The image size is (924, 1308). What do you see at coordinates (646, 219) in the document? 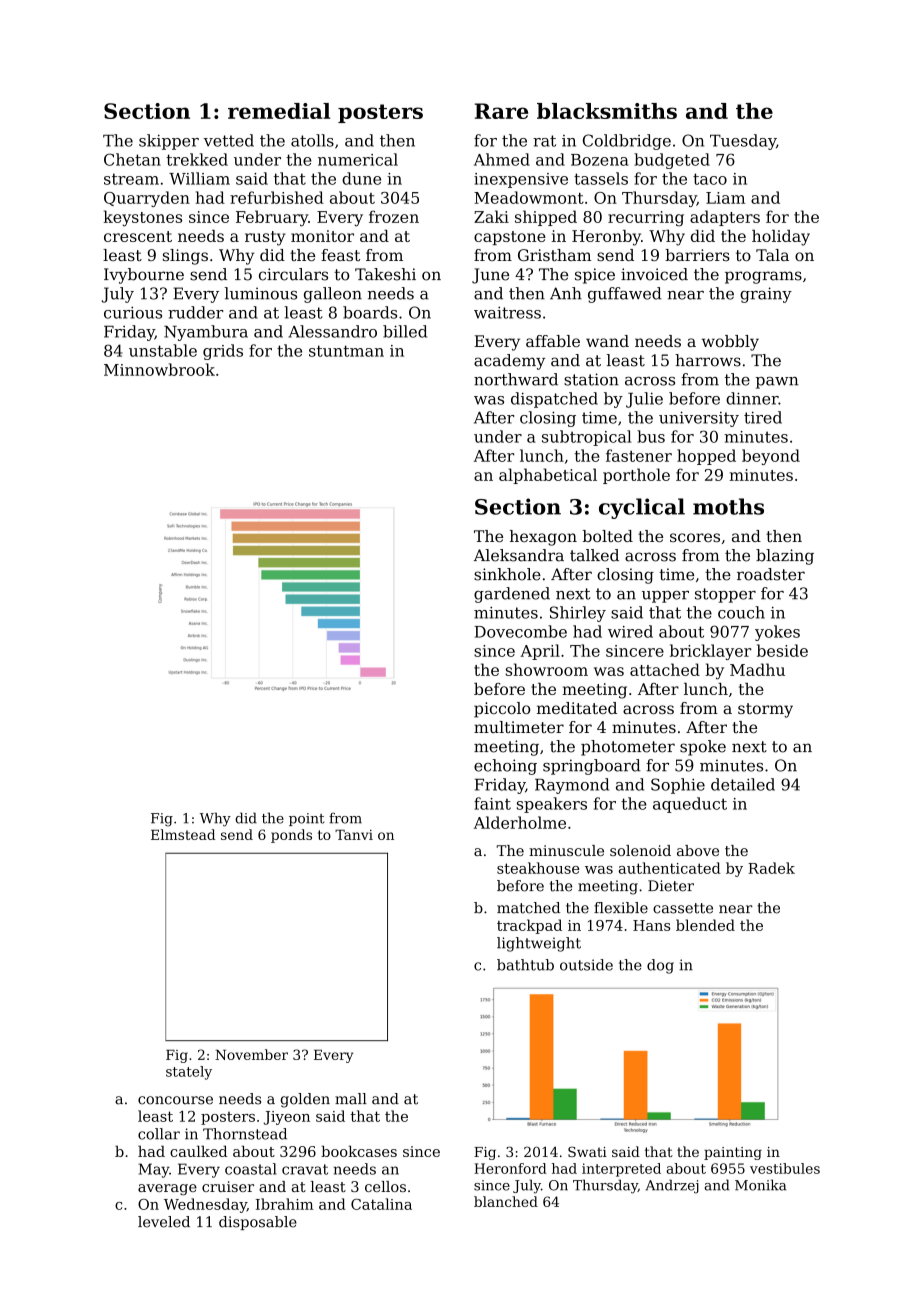
I see `recurring` at bounding box center [646, 219].
